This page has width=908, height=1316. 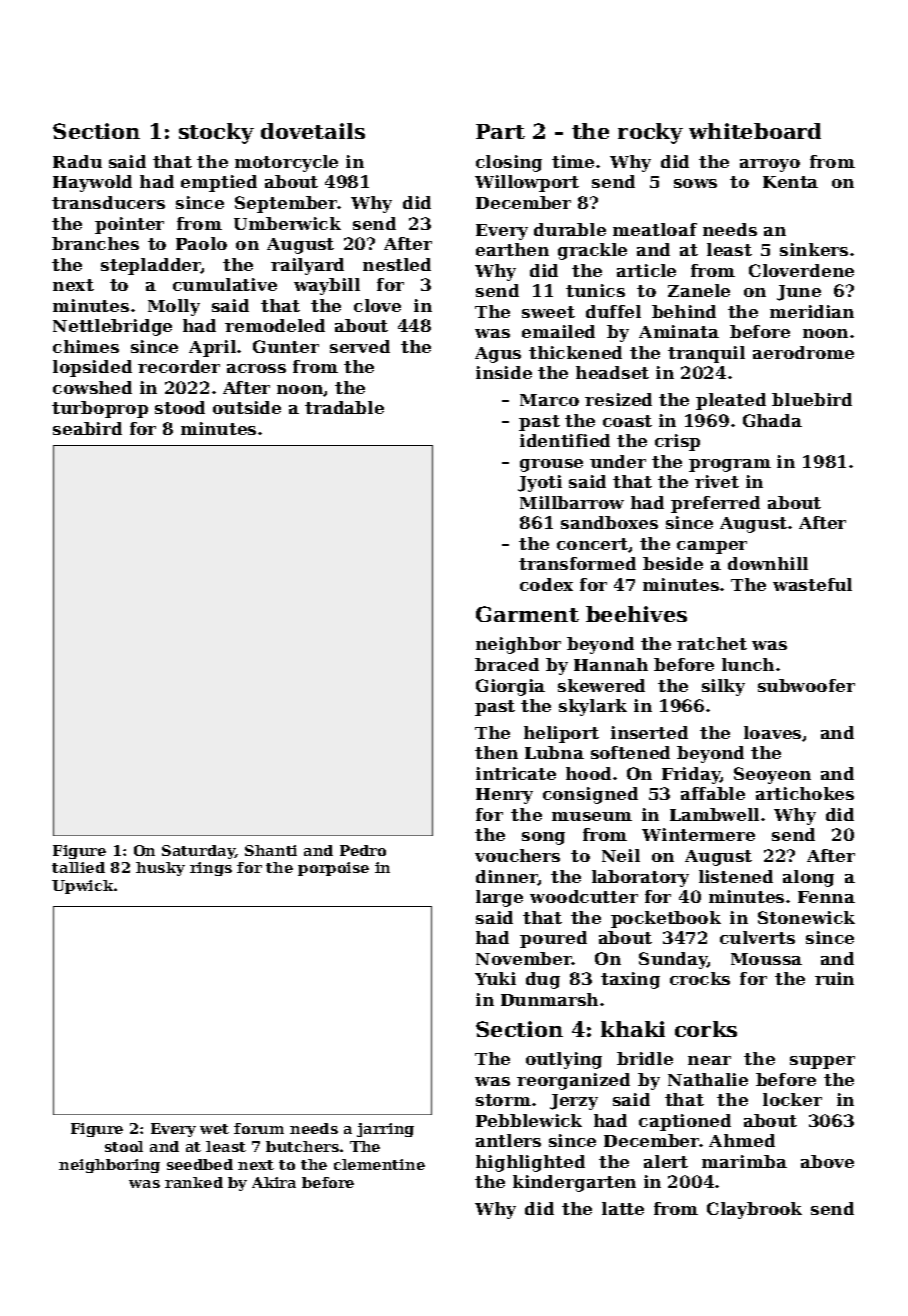 I want to click on tradable, so click(x=344, y=407).
